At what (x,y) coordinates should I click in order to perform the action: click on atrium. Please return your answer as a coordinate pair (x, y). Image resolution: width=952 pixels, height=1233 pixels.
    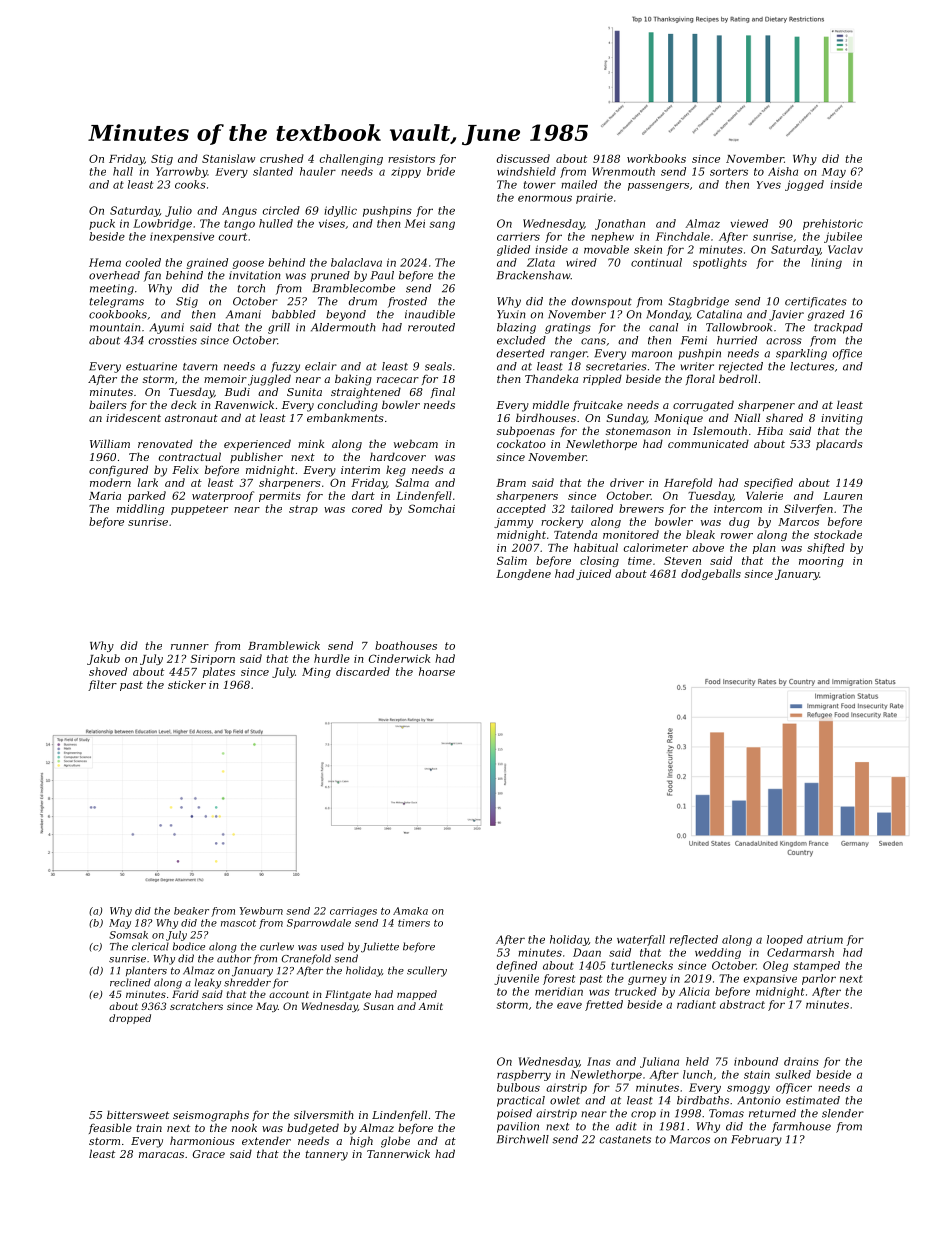
    Looking at the image, I should click on (825, 939).
